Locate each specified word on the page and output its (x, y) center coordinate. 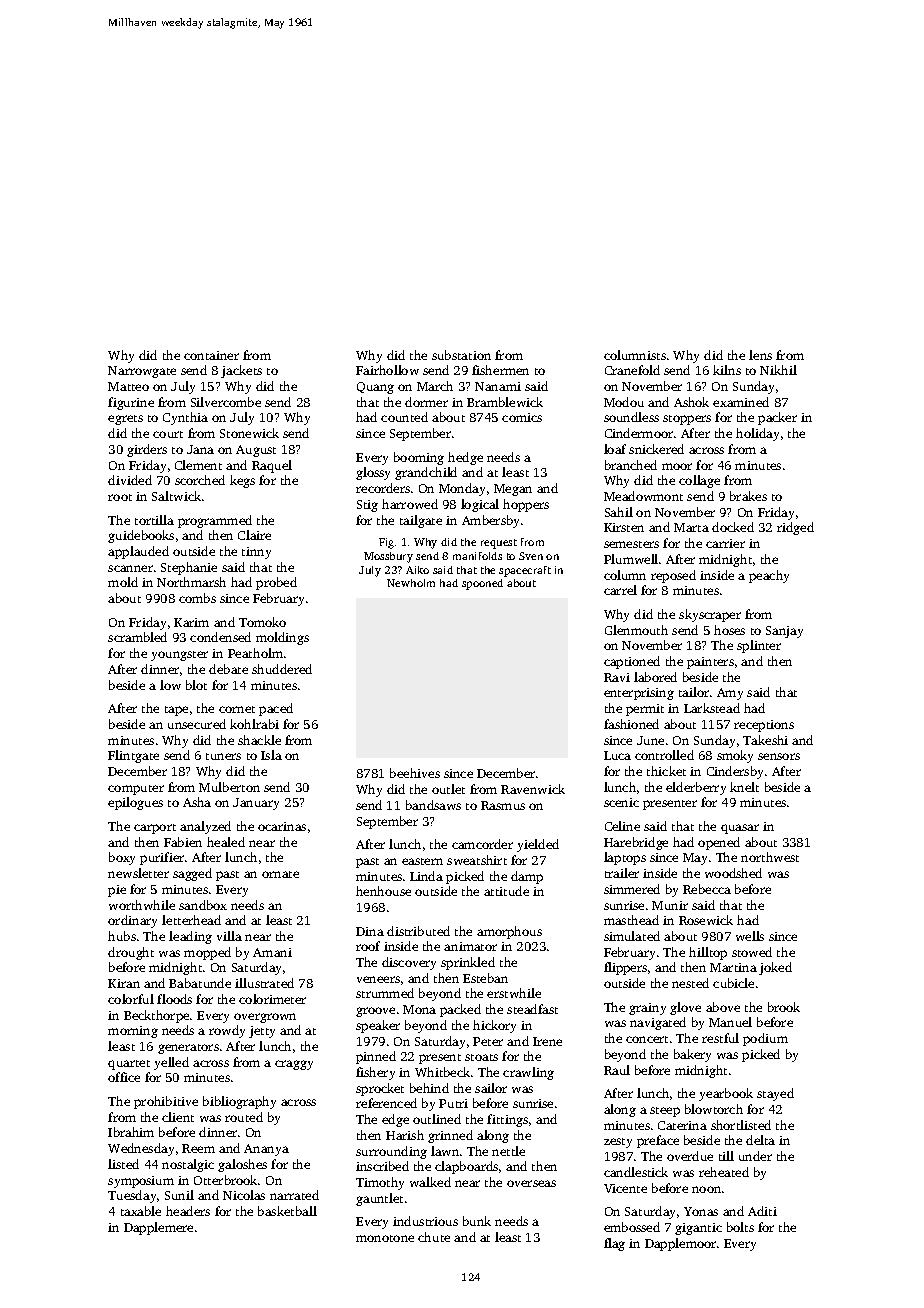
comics (522, 417)
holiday (757, 434)
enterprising (639, 694)
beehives (415, 773)
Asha (197, 802)
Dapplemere (158, 1228)
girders (147, 450)
